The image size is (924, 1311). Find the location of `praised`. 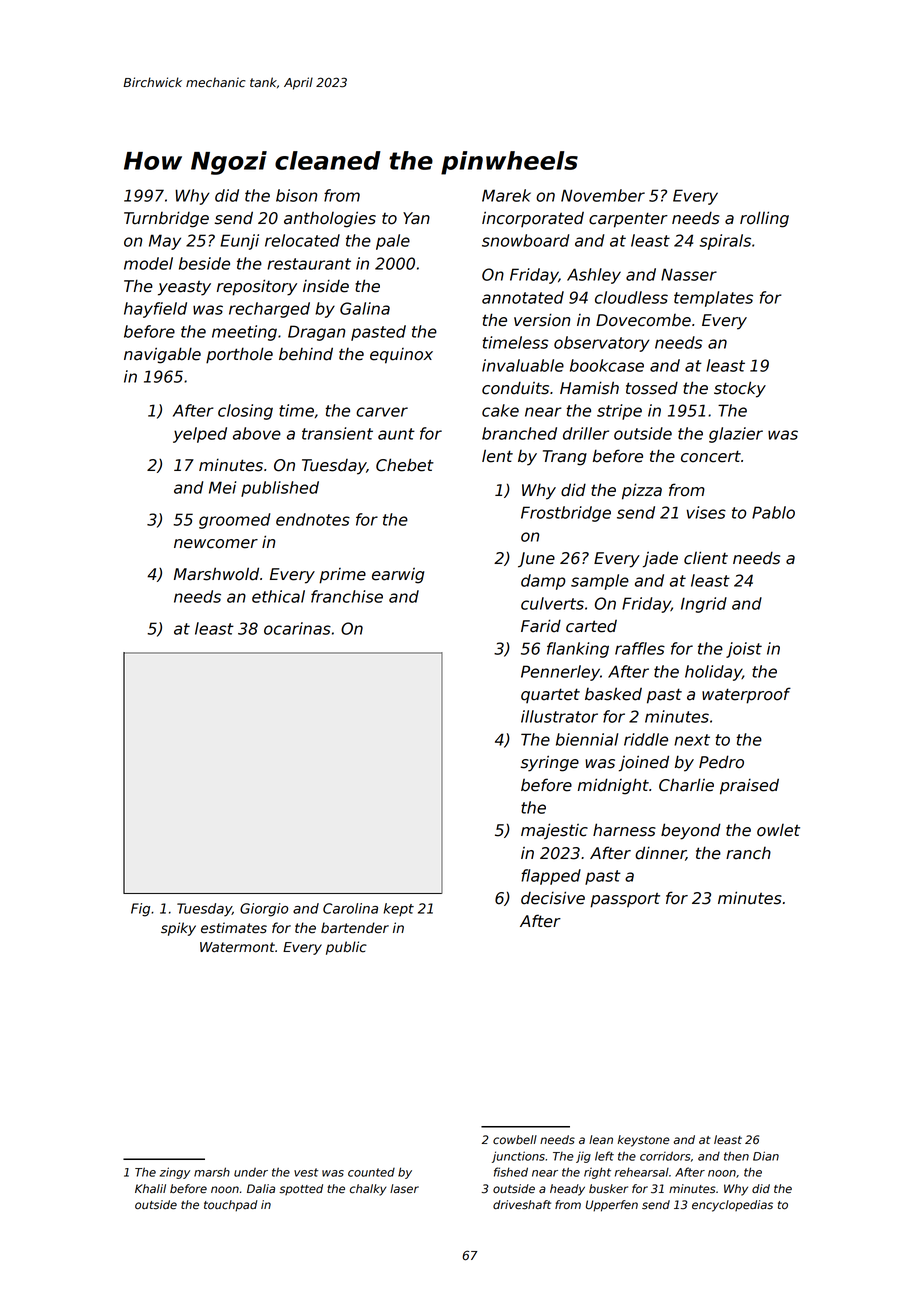

praised is located at coordinates (749, 786).
